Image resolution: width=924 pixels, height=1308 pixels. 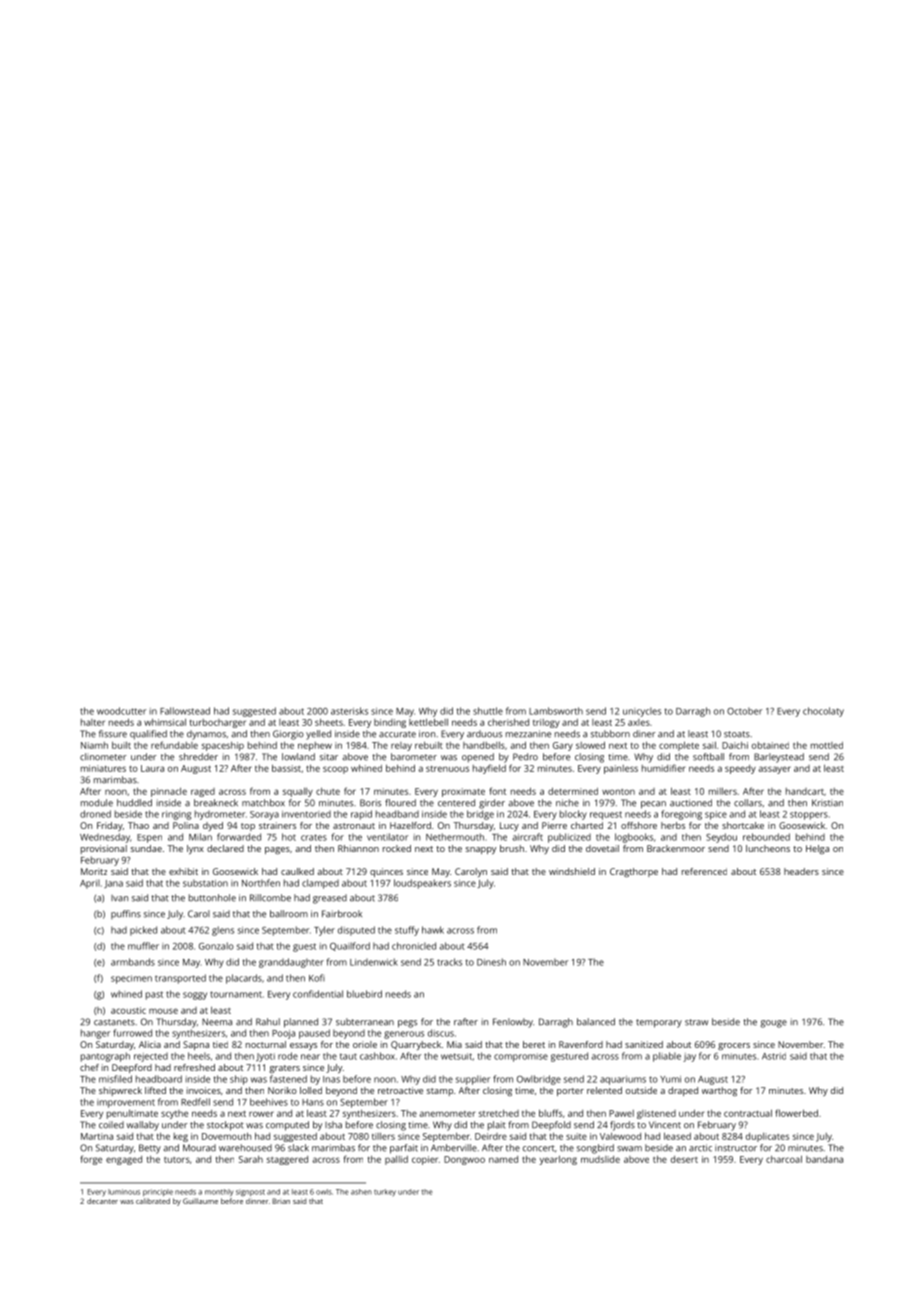 I want to click on Guillaume, so click(x=200, y=1201).
